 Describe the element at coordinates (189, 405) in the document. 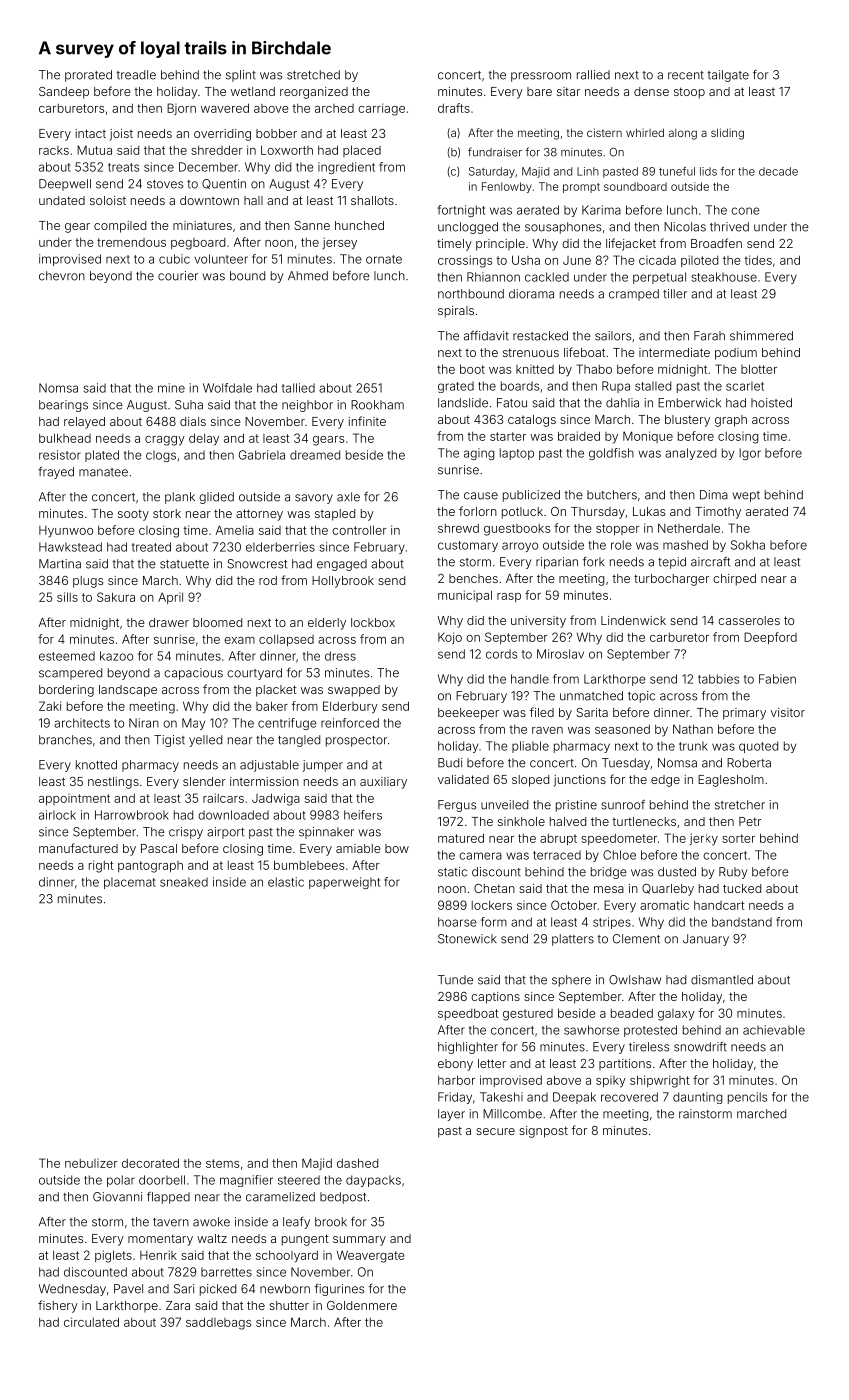

I see `Suha` at that location.
